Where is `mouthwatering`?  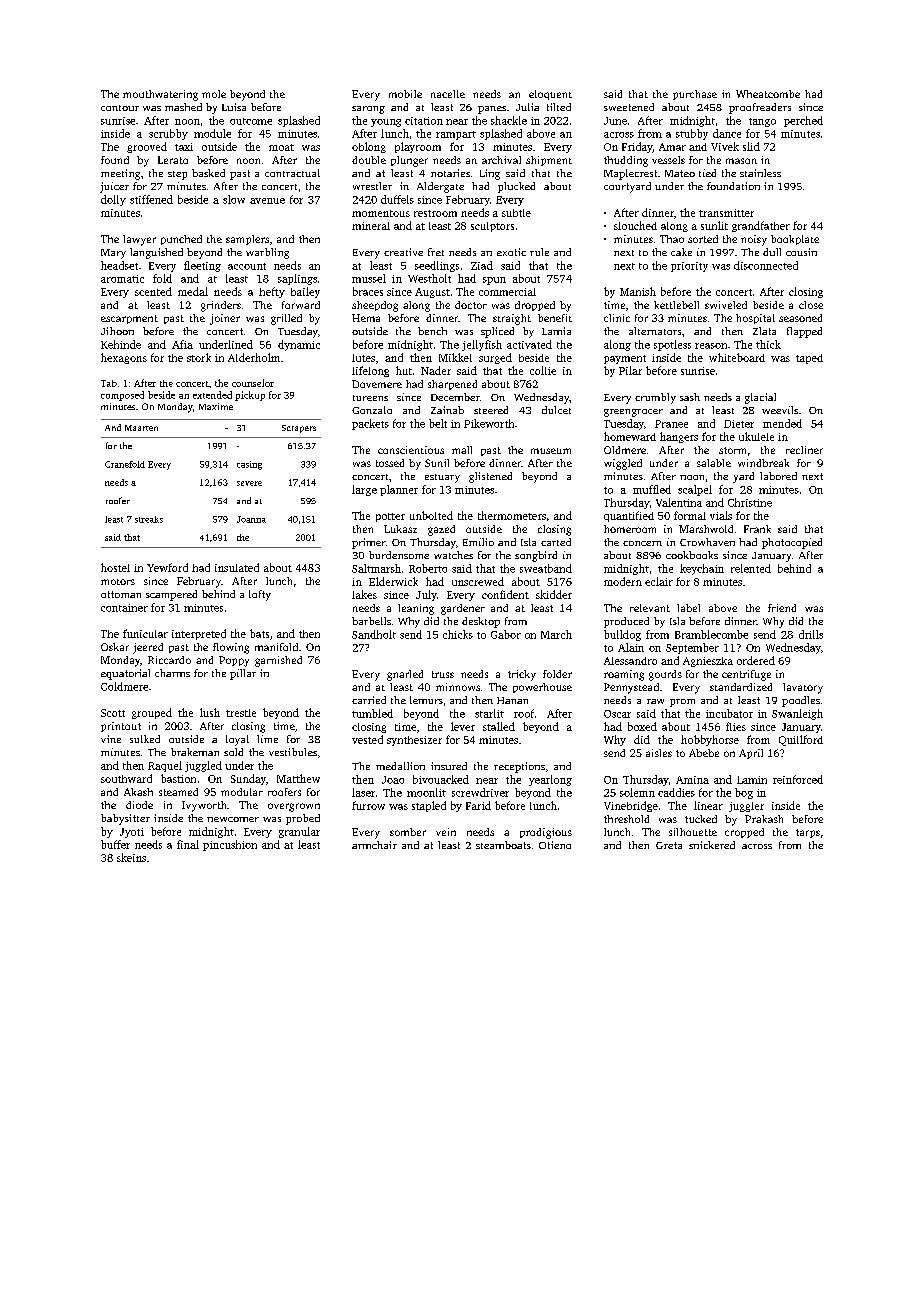 mouthwatering is located at coordinates (160, 95).
